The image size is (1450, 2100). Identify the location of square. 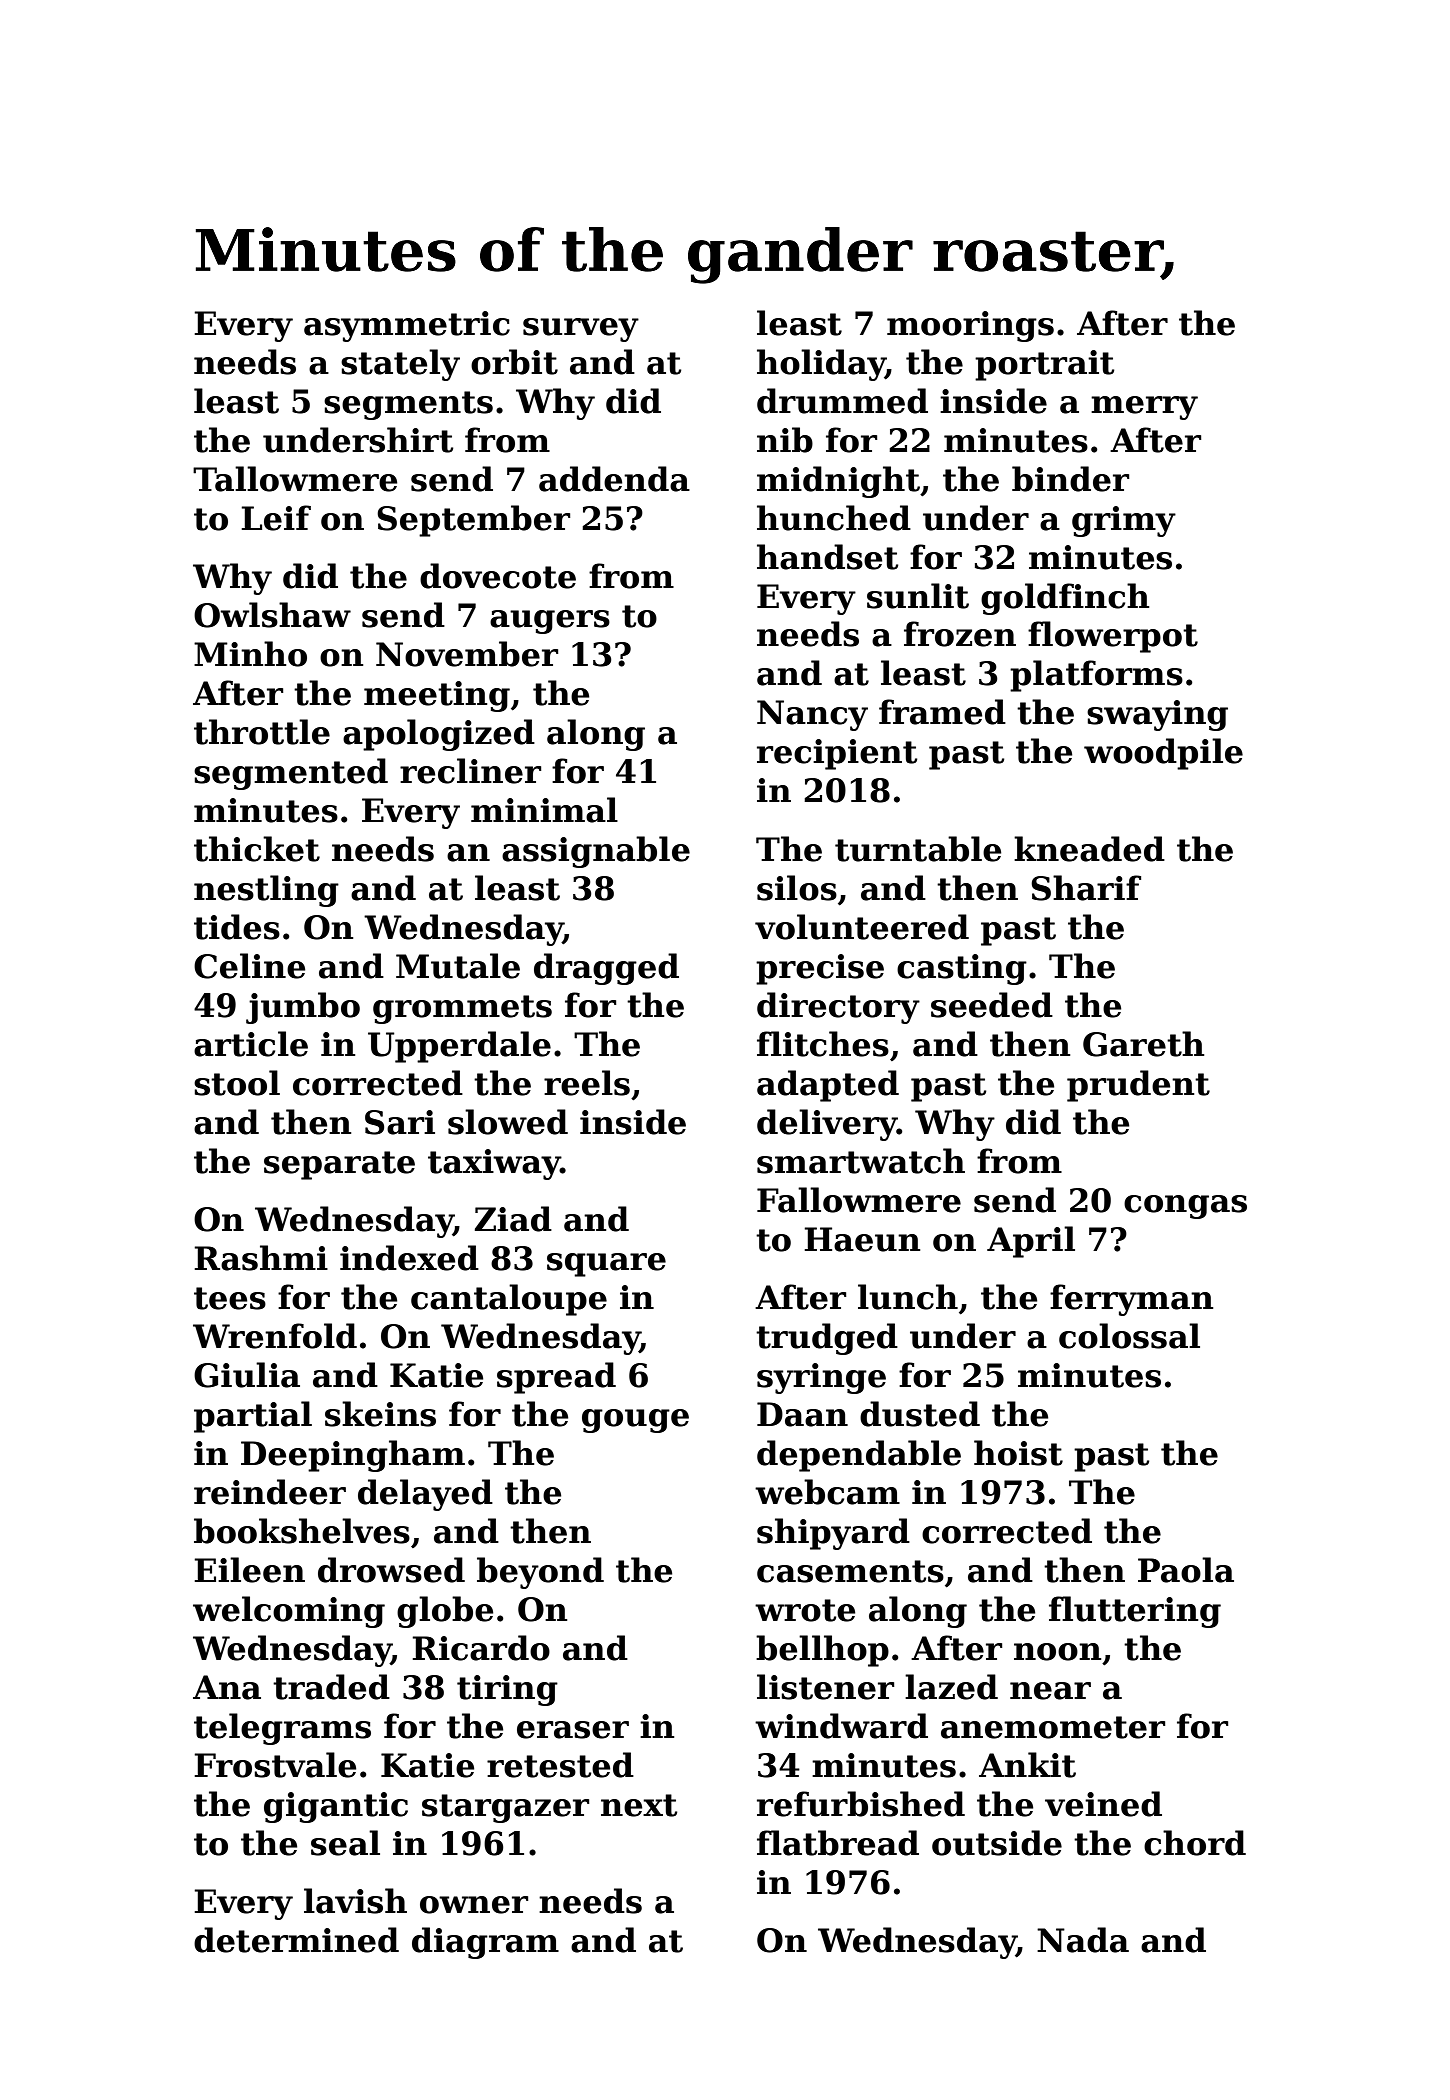
(606, 1265).
